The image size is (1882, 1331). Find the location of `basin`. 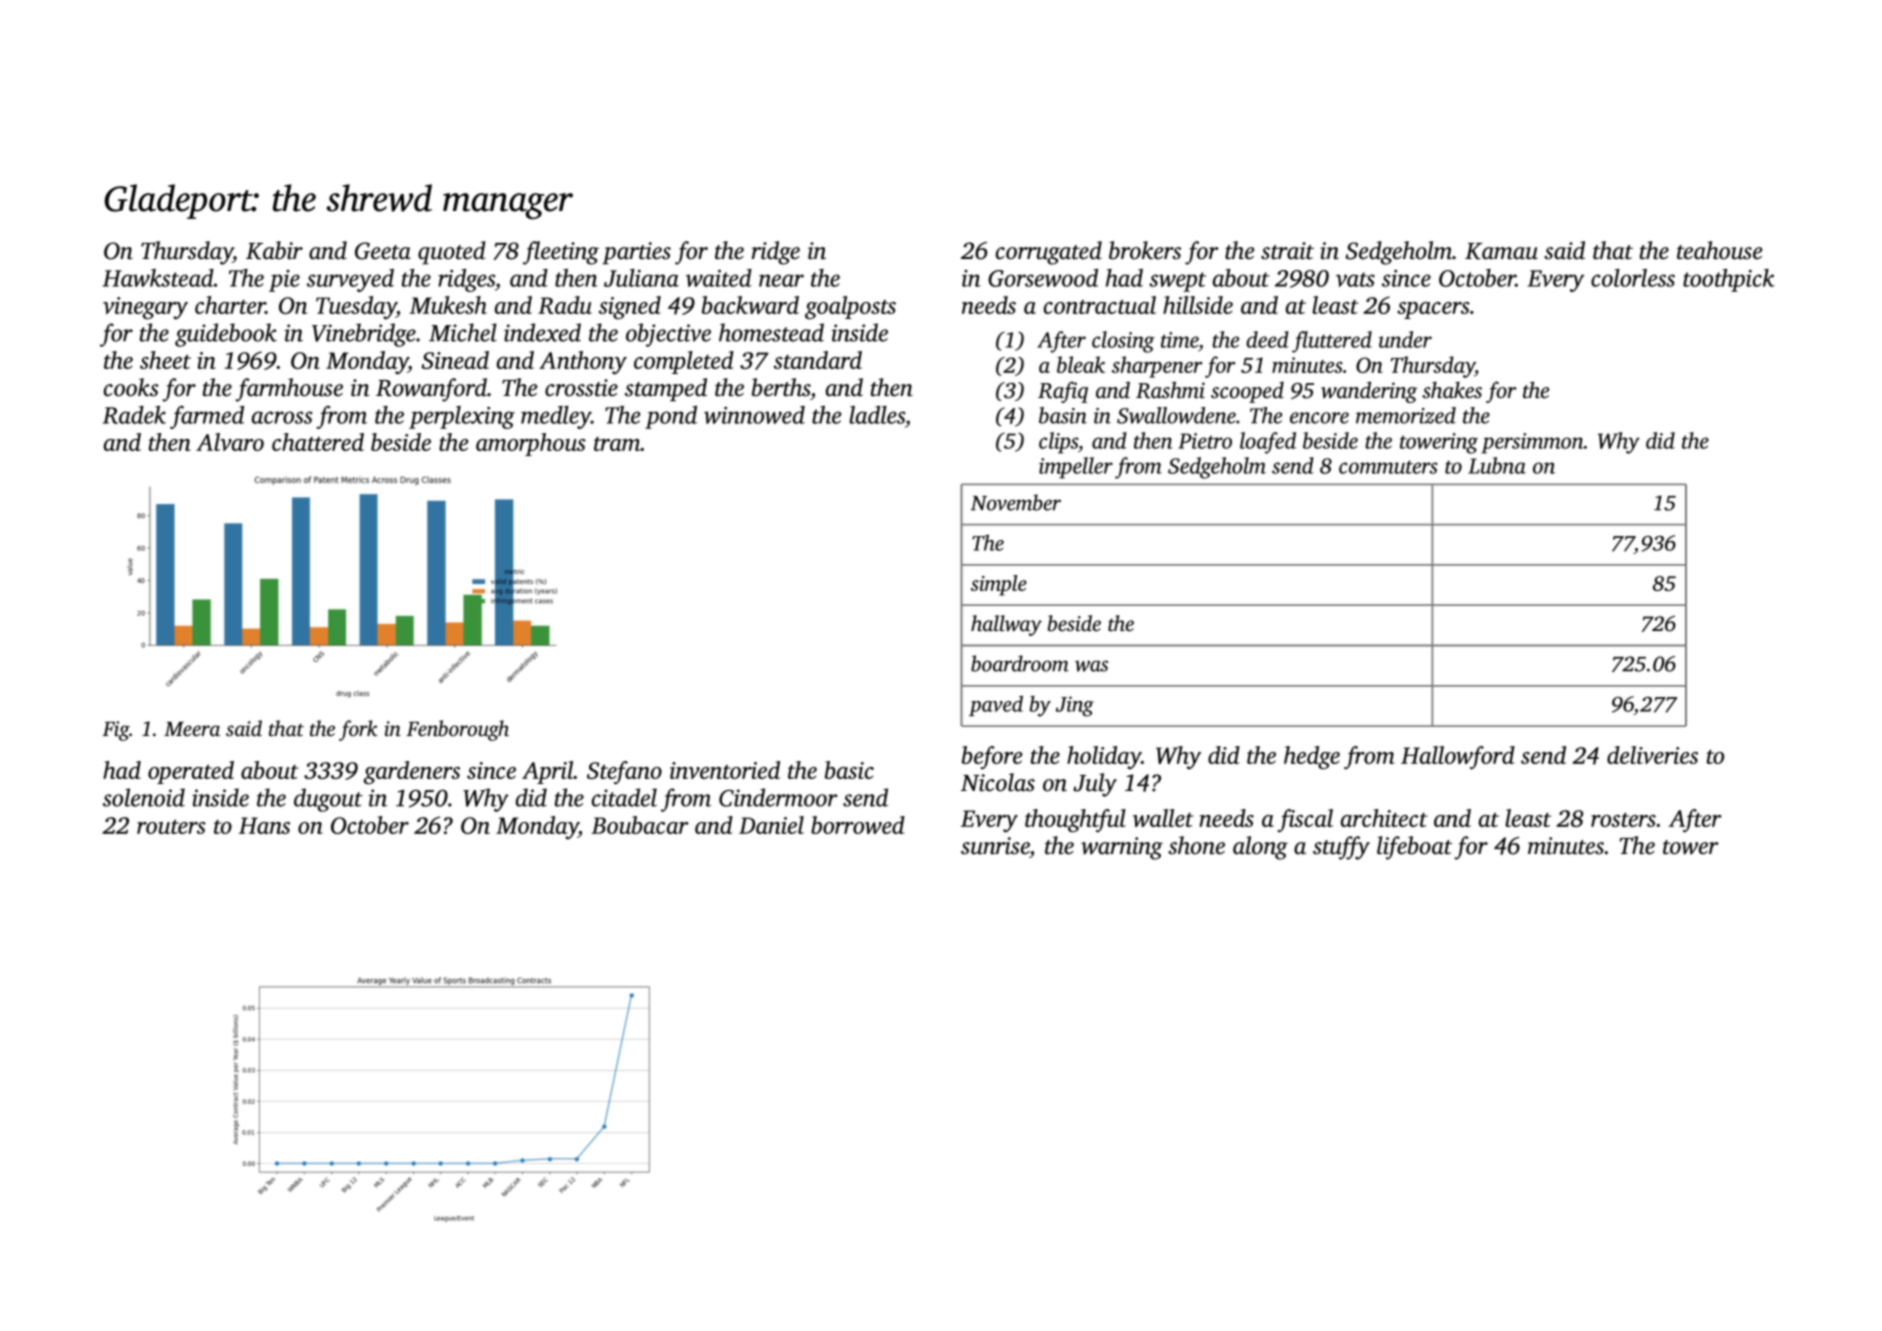

basin is located at coordinates (1063, 415).
